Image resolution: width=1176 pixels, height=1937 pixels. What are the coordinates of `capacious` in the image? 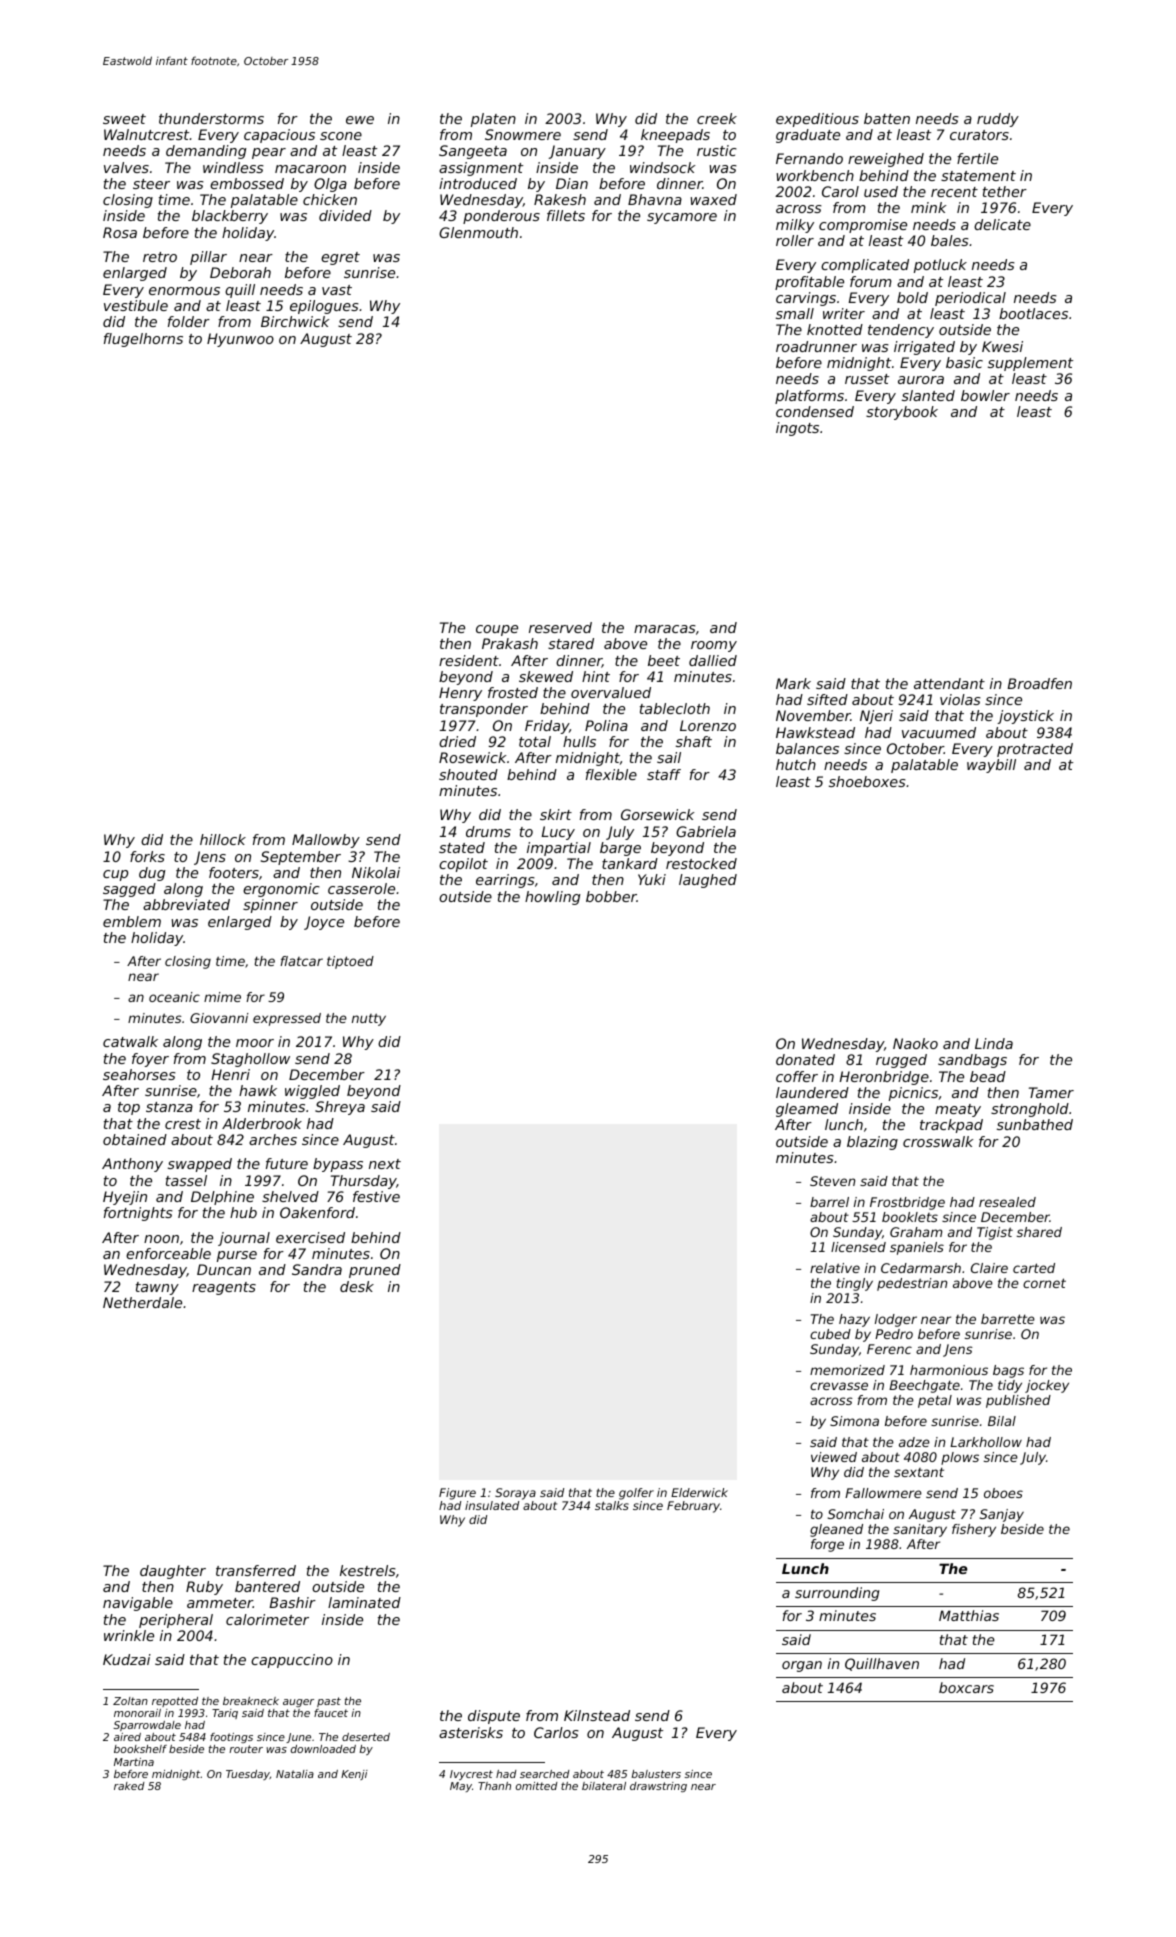 It's located at (279, 136).
